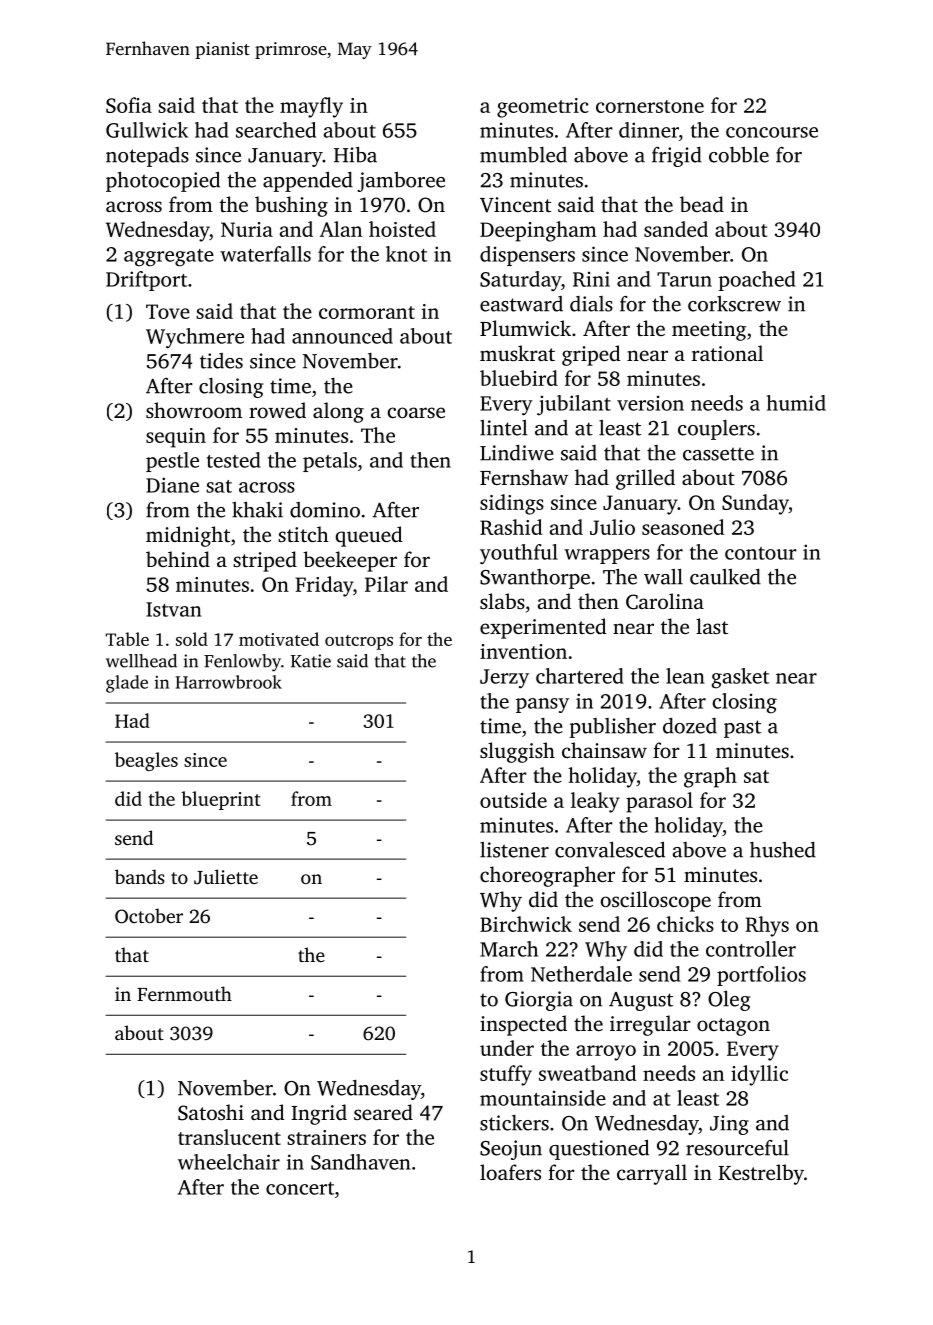 The height and width of the page is (1325, 933). Describe the element at coordinates (188, 536) in the page. I see `midnight` at that location.
